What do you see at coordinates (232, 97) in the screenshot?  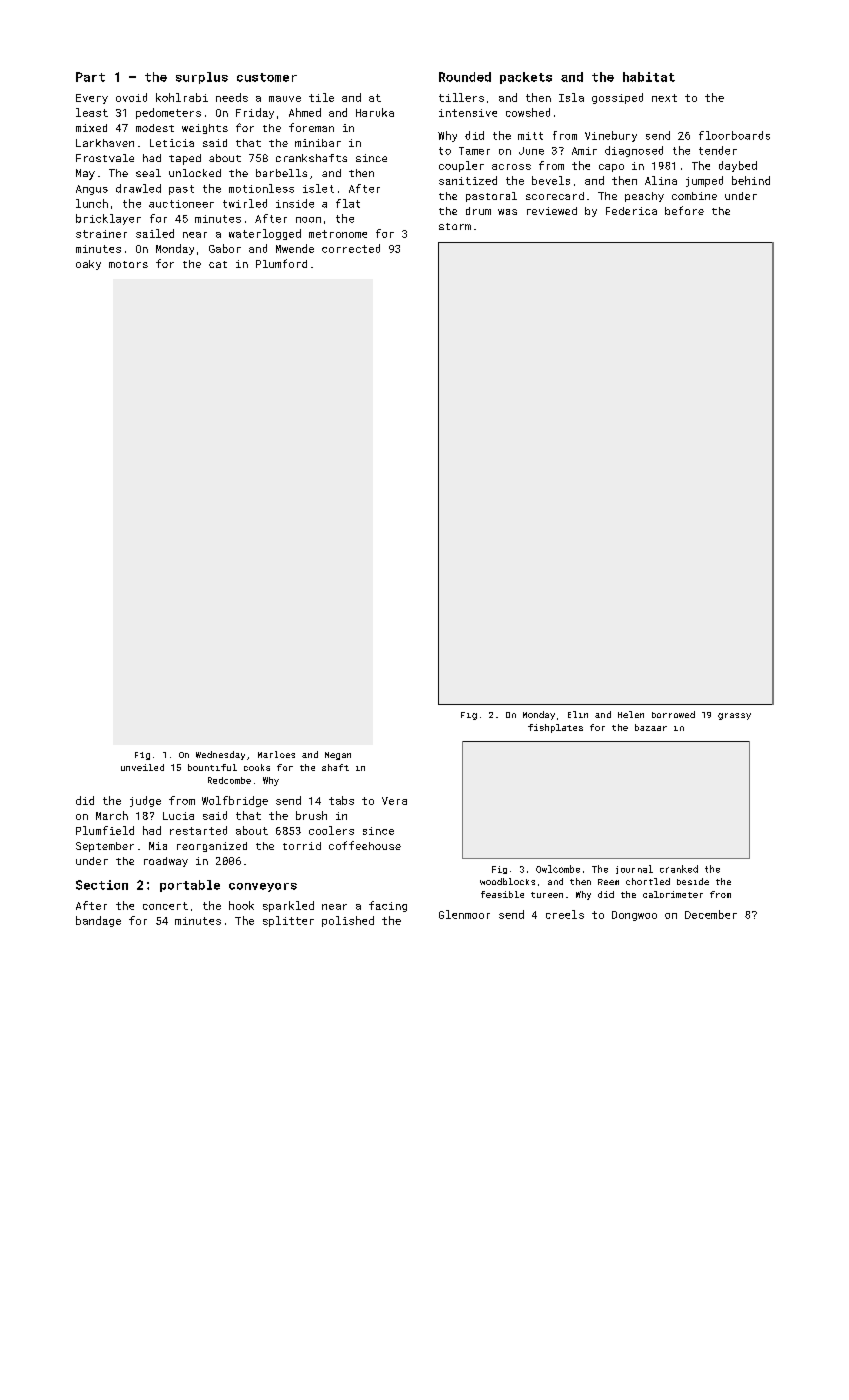 I see `needs` at bounding box center [232, 97].
